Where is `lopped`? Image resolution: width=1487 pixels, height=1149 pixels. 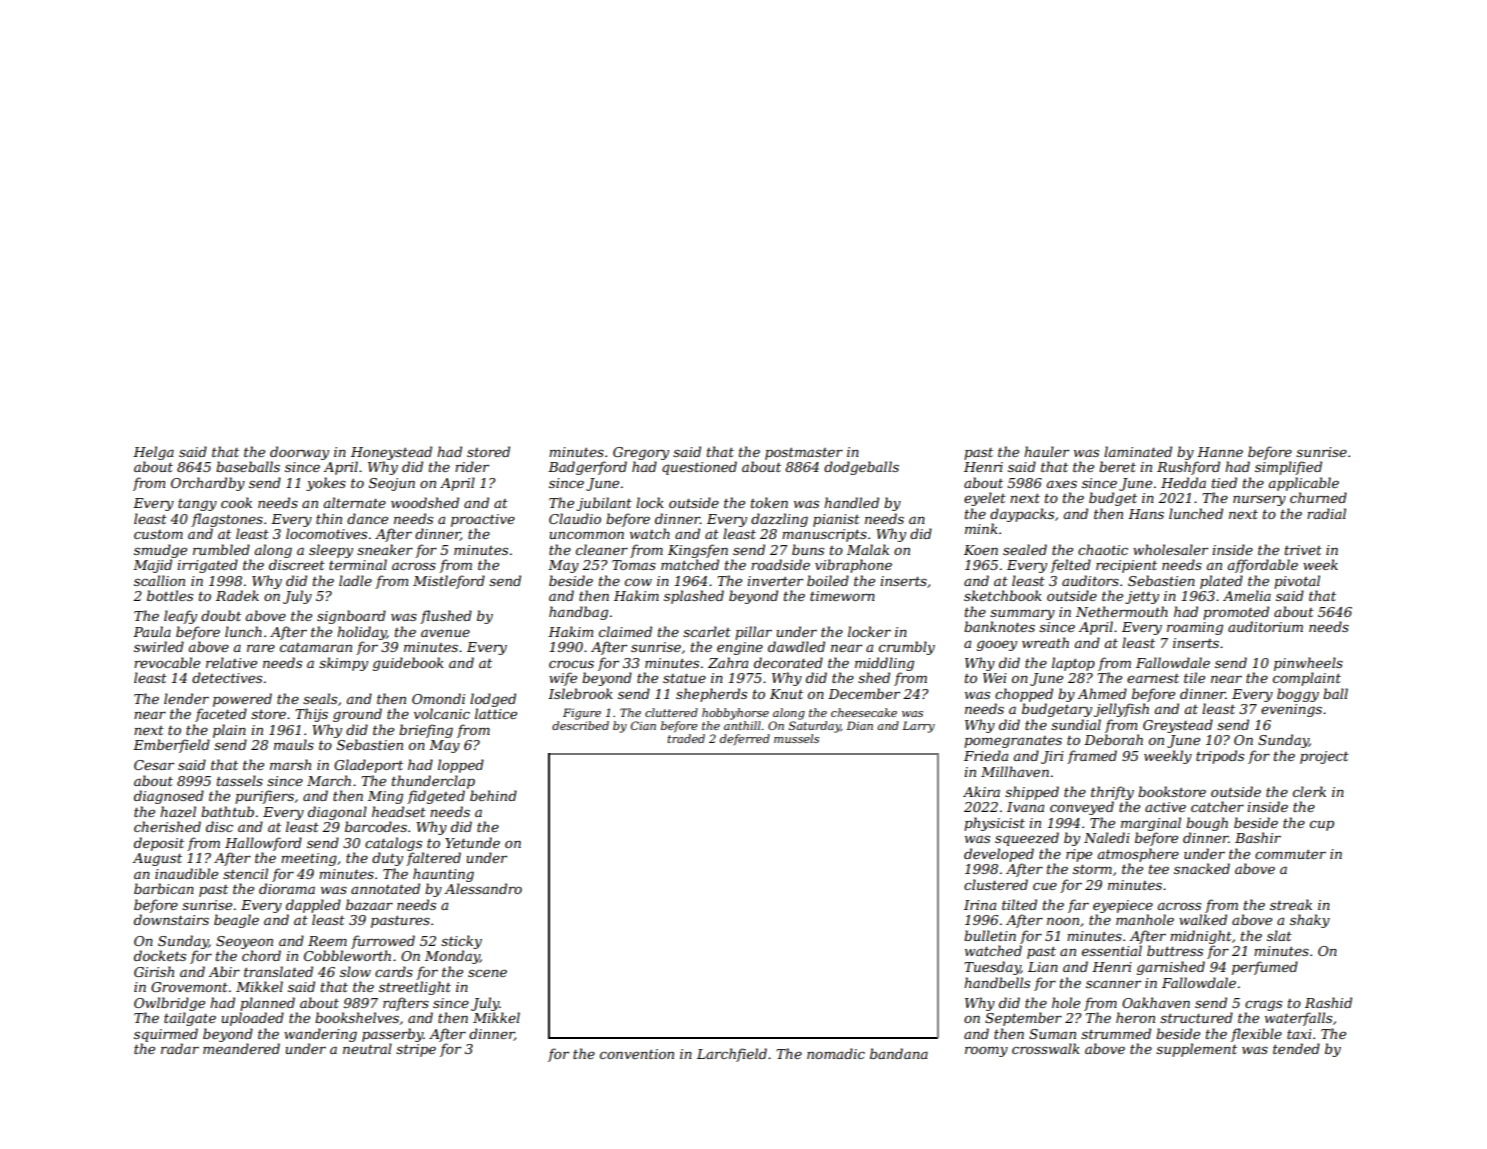 lopped is located at coordinates (461, 766).
